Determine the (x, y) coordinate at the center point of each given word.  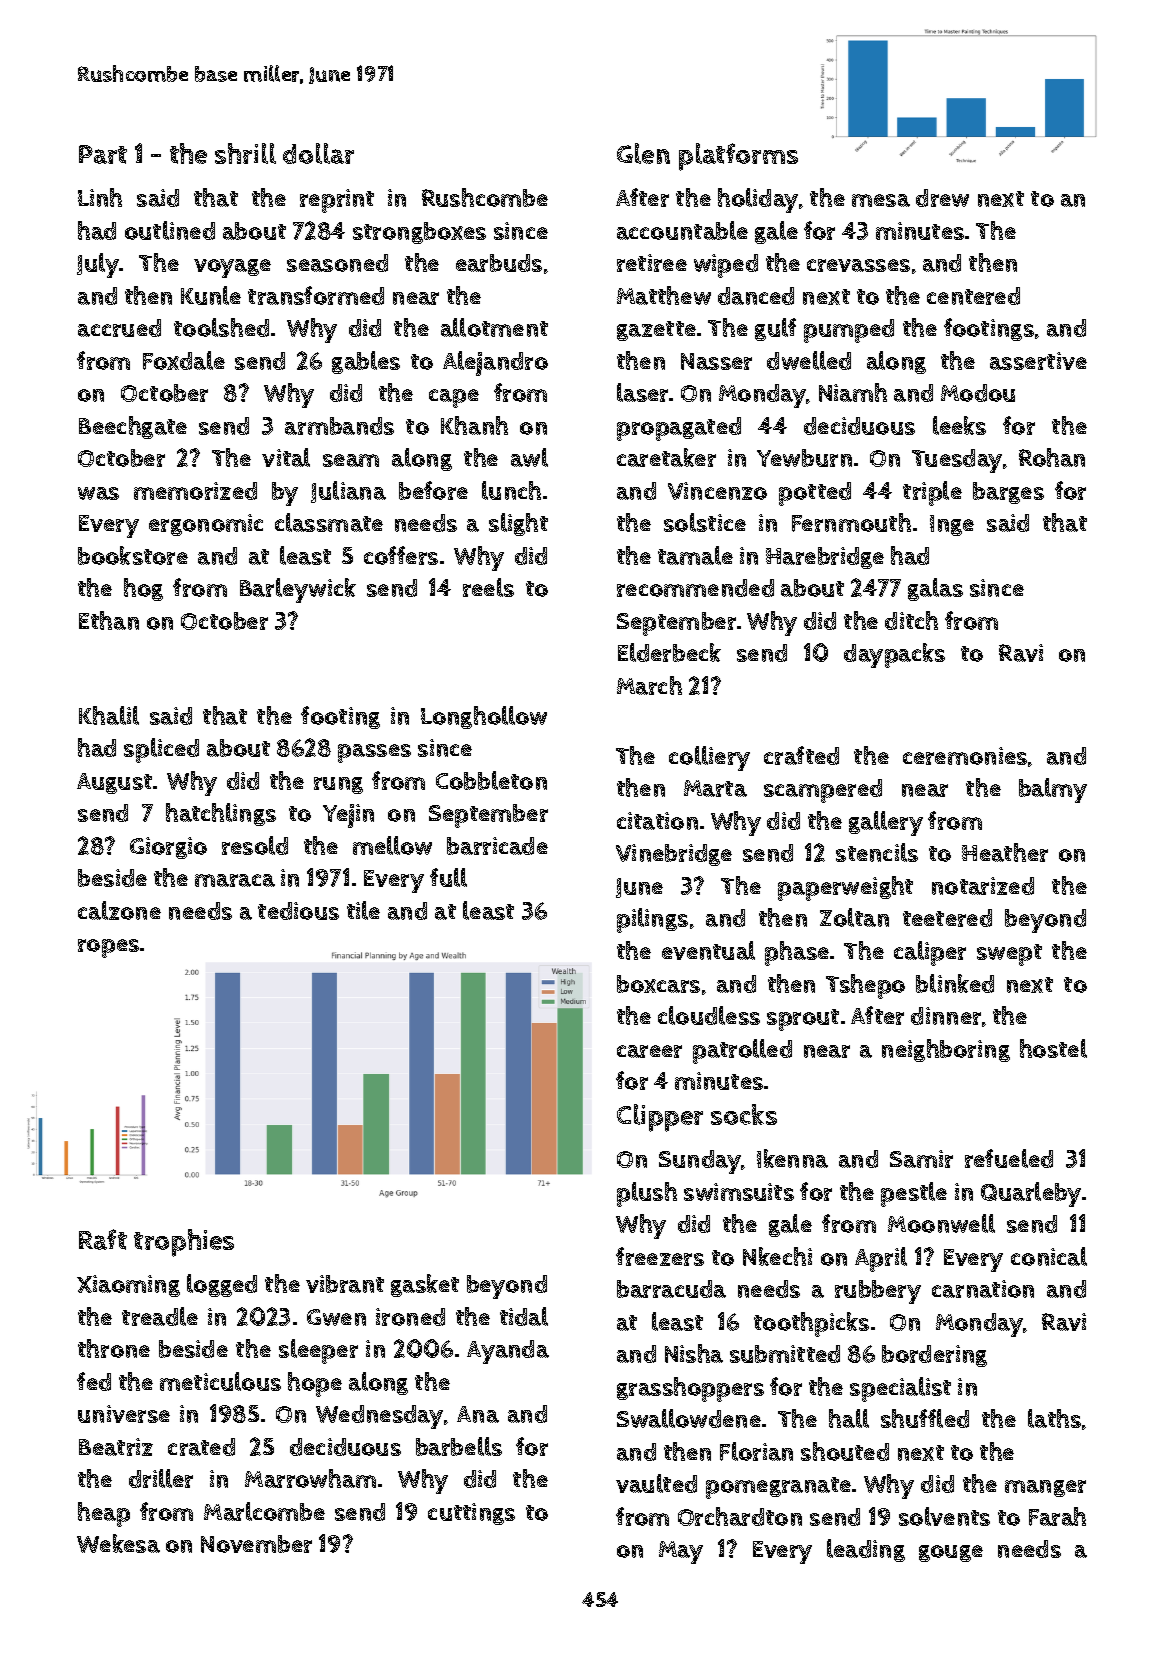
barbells (459, 1446)
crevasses (858, 265)
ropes (108, 948)
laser (643, 392)
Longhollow (484, 717)
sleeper (318, 1351)
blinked (955, 983)
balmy (1053, 790)
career (649, 1051)
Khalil (109, 715)
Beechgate (133, 427)
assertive (1038, 361)
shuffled (925, 1418)
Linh (100, 197)
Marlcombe (264, 1511)
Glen (643, 153)
